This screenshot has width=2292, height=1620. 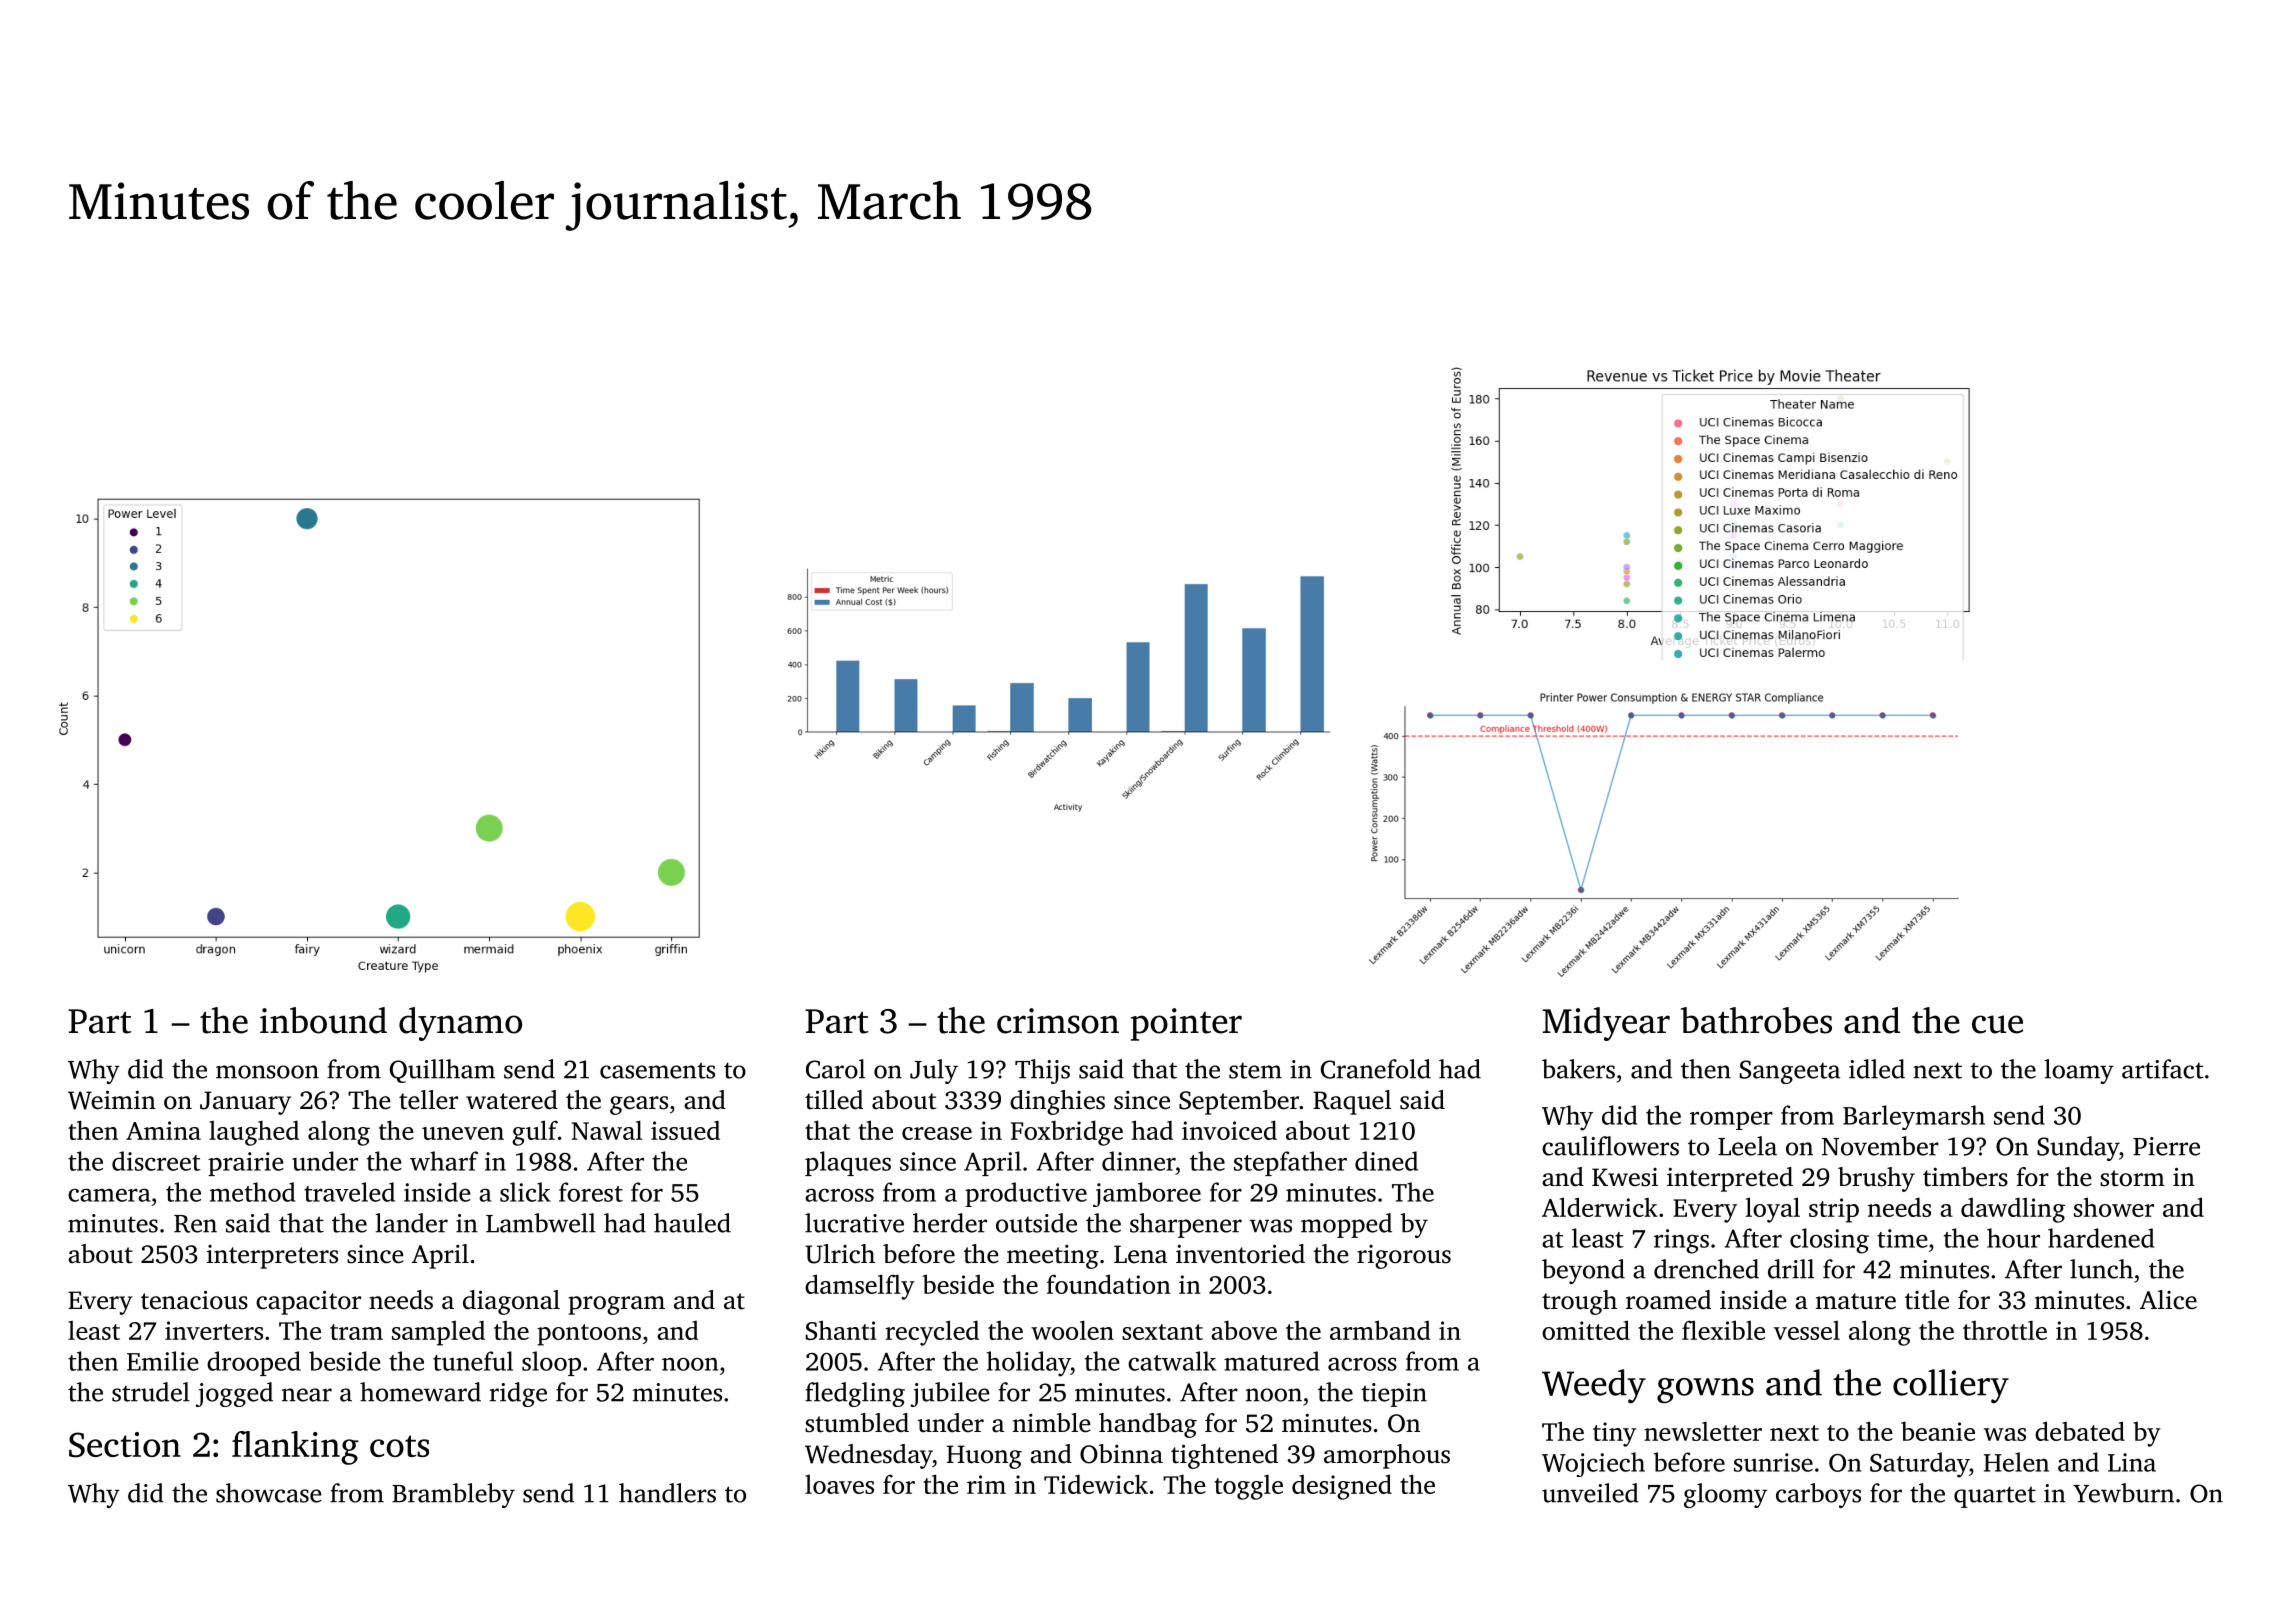 I want to click on storm, so click(x=2132, y=1178).
